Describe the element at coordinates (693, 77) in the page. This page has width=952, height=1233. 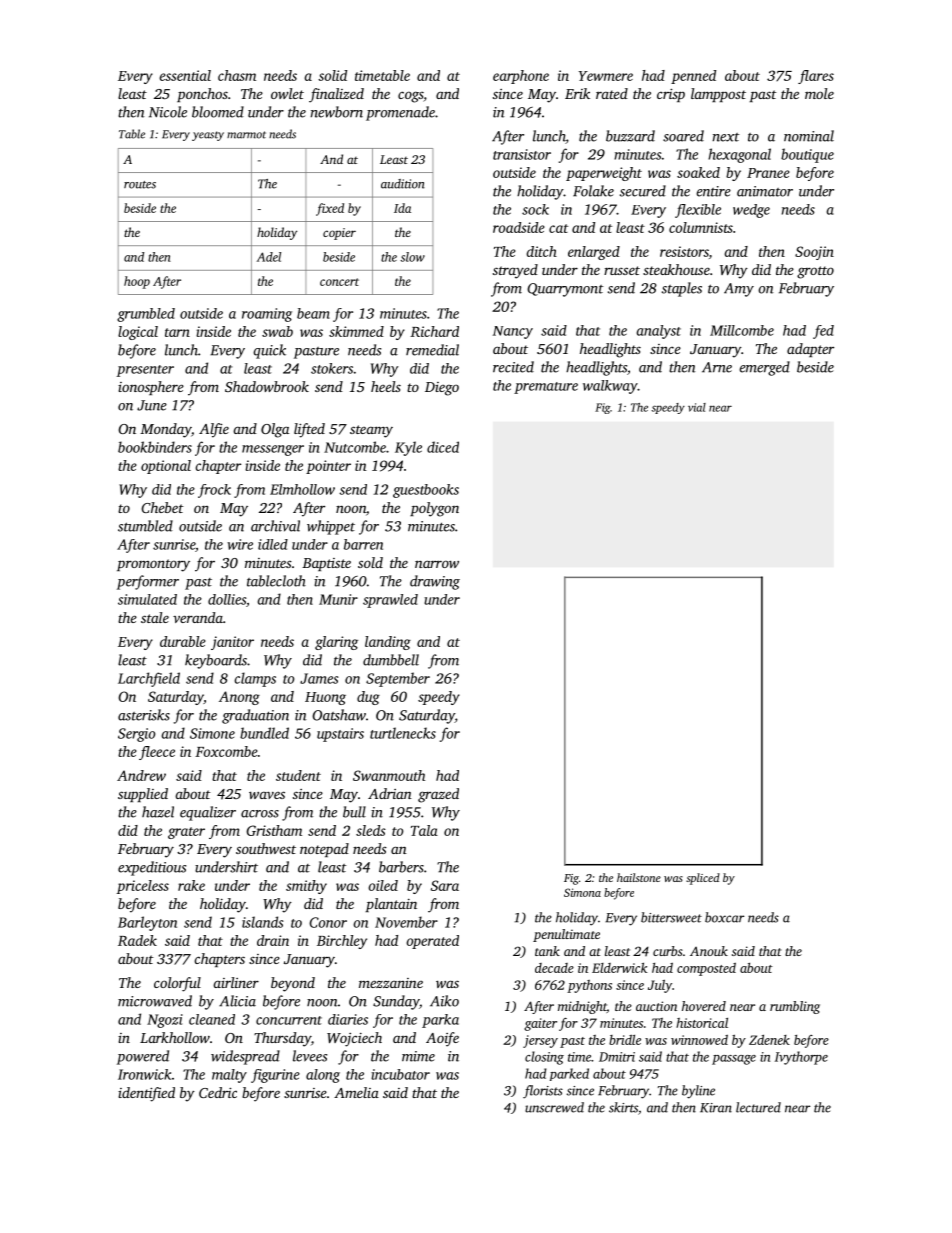
I see `penned` at that location.
